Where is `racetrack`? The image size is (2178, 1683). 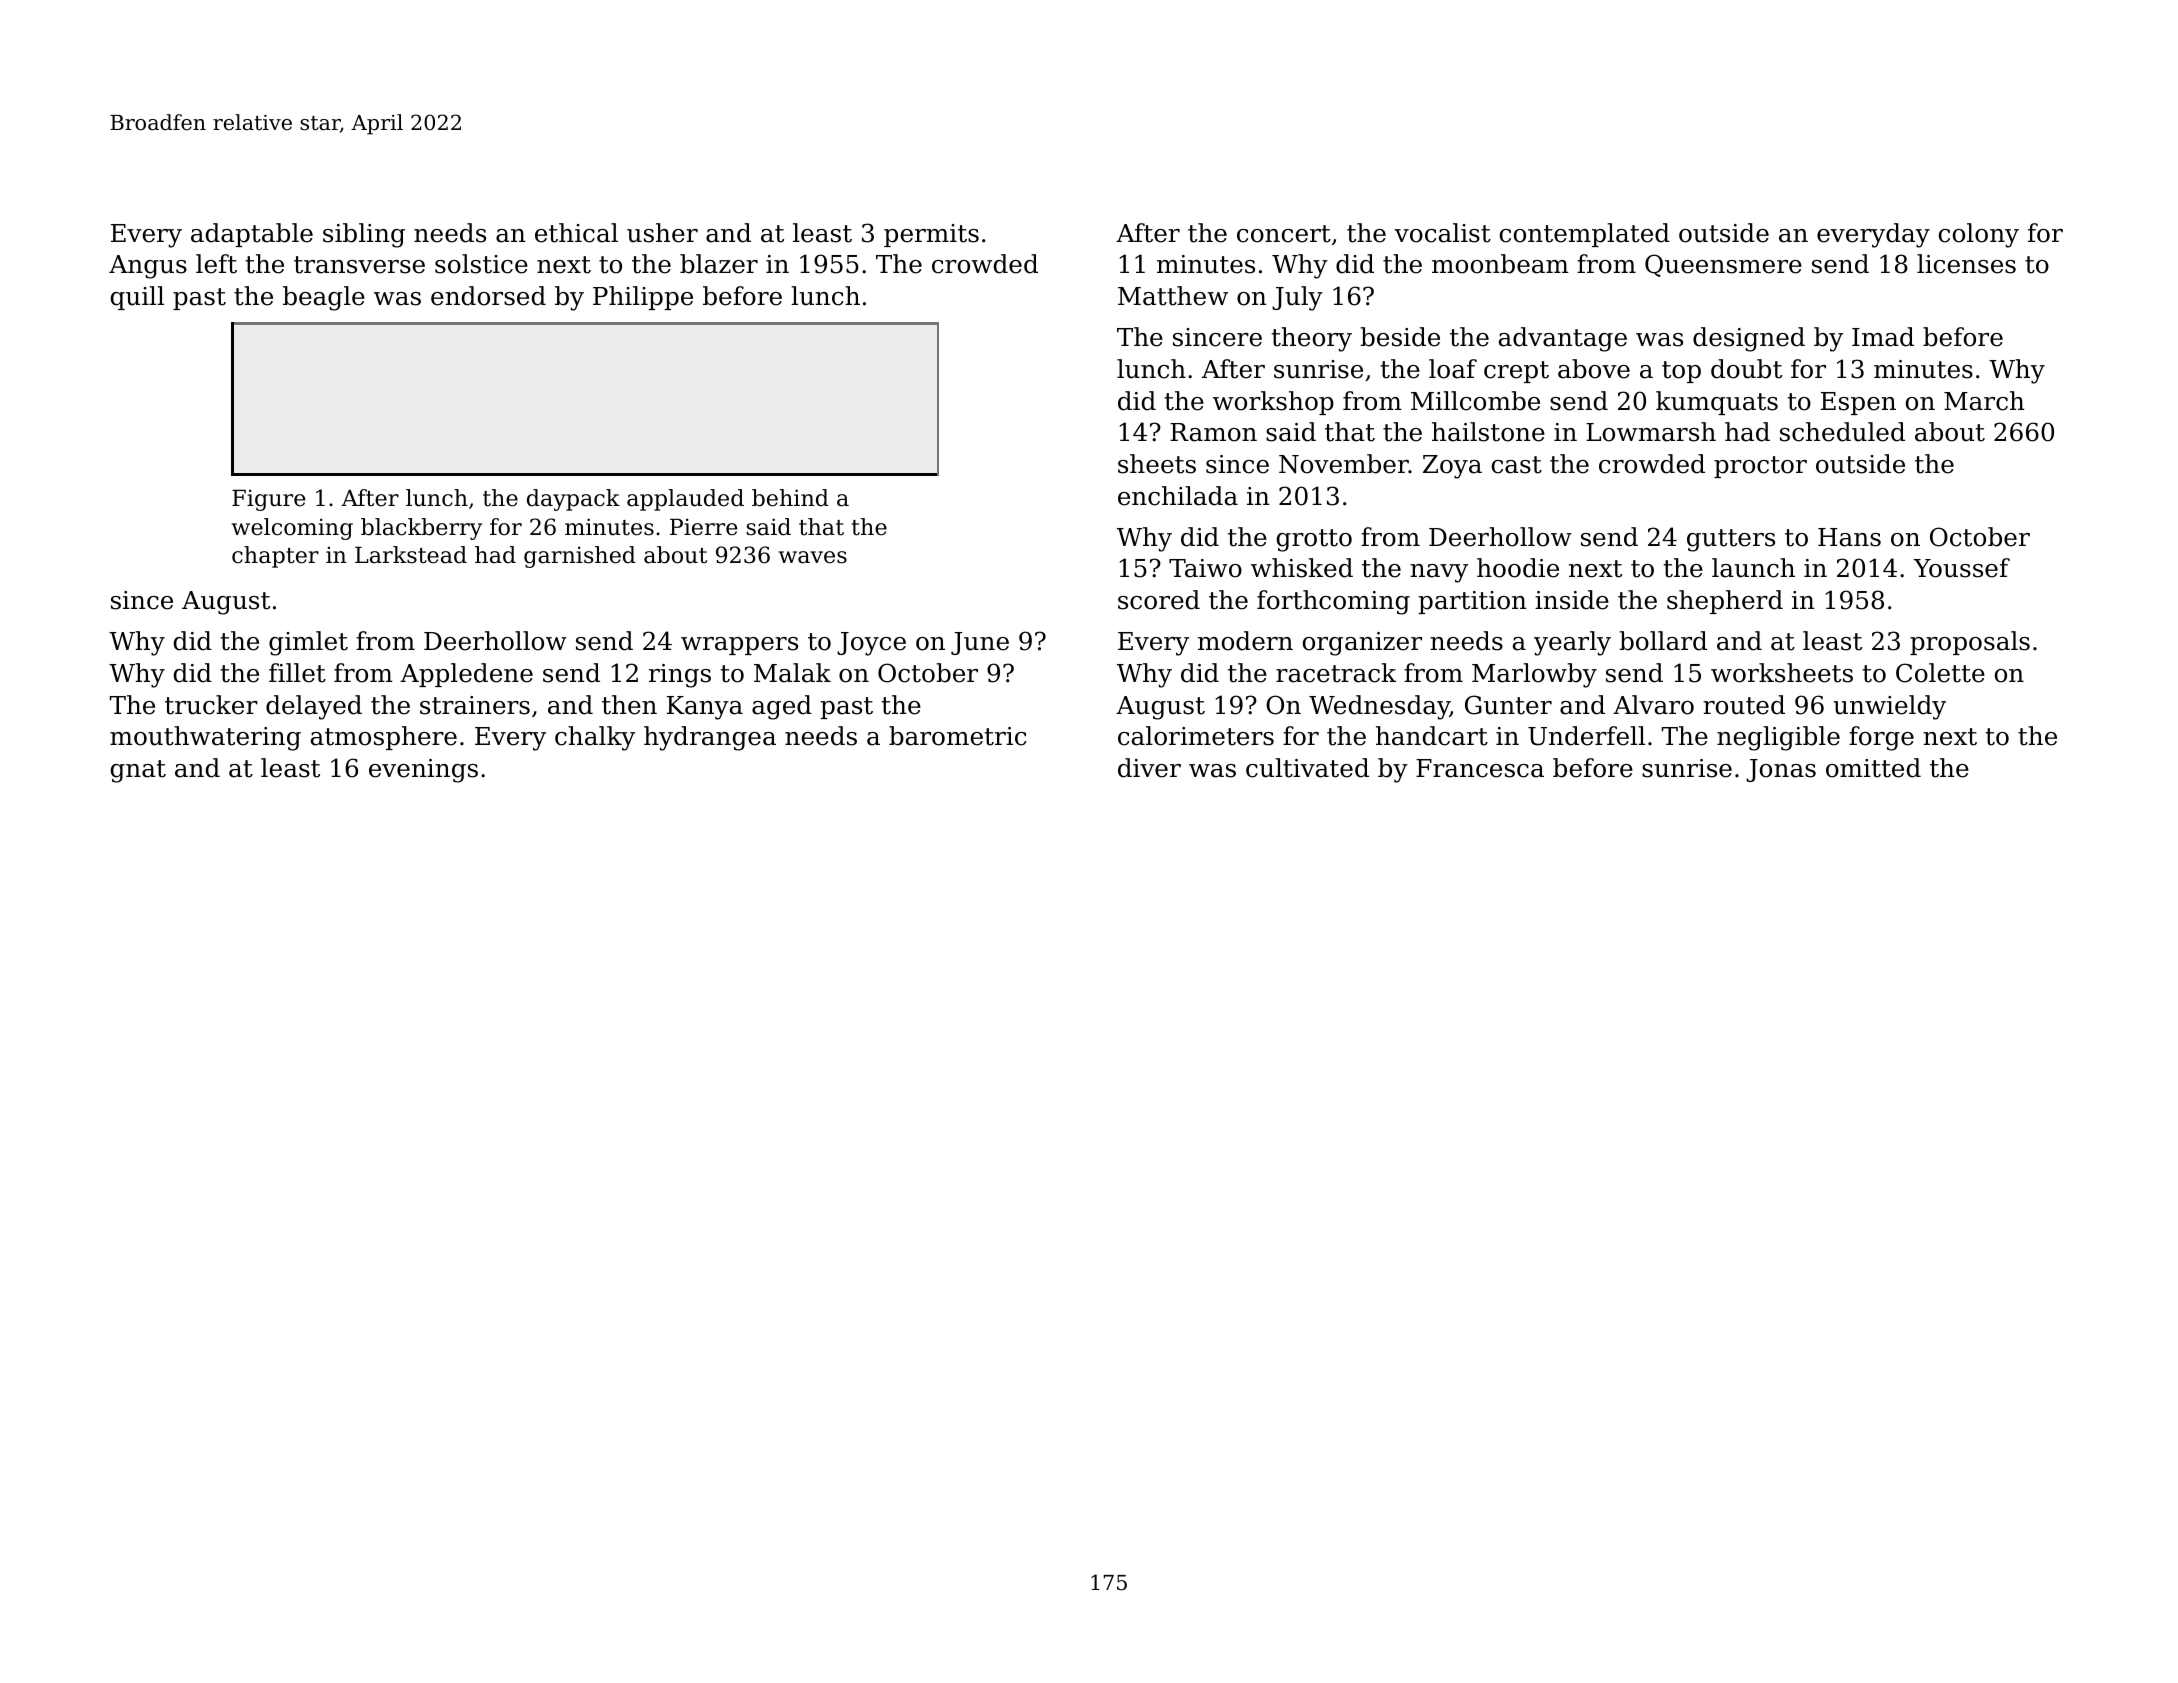 racetrack is located at coordinates (1336, 673).
